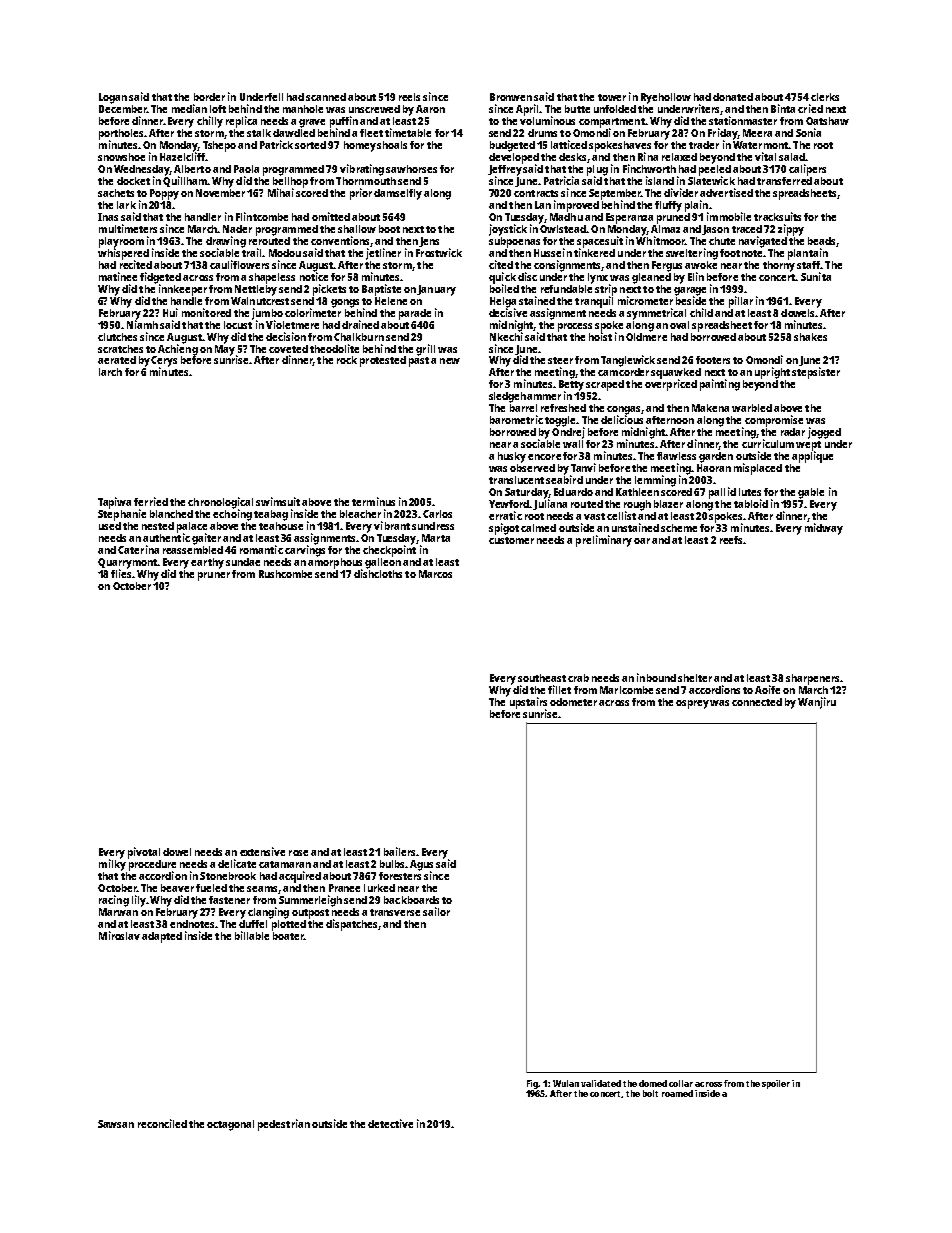  Describe the element at coordinates (144, 853) in the screenshot. I see `pivotal` at that location.
